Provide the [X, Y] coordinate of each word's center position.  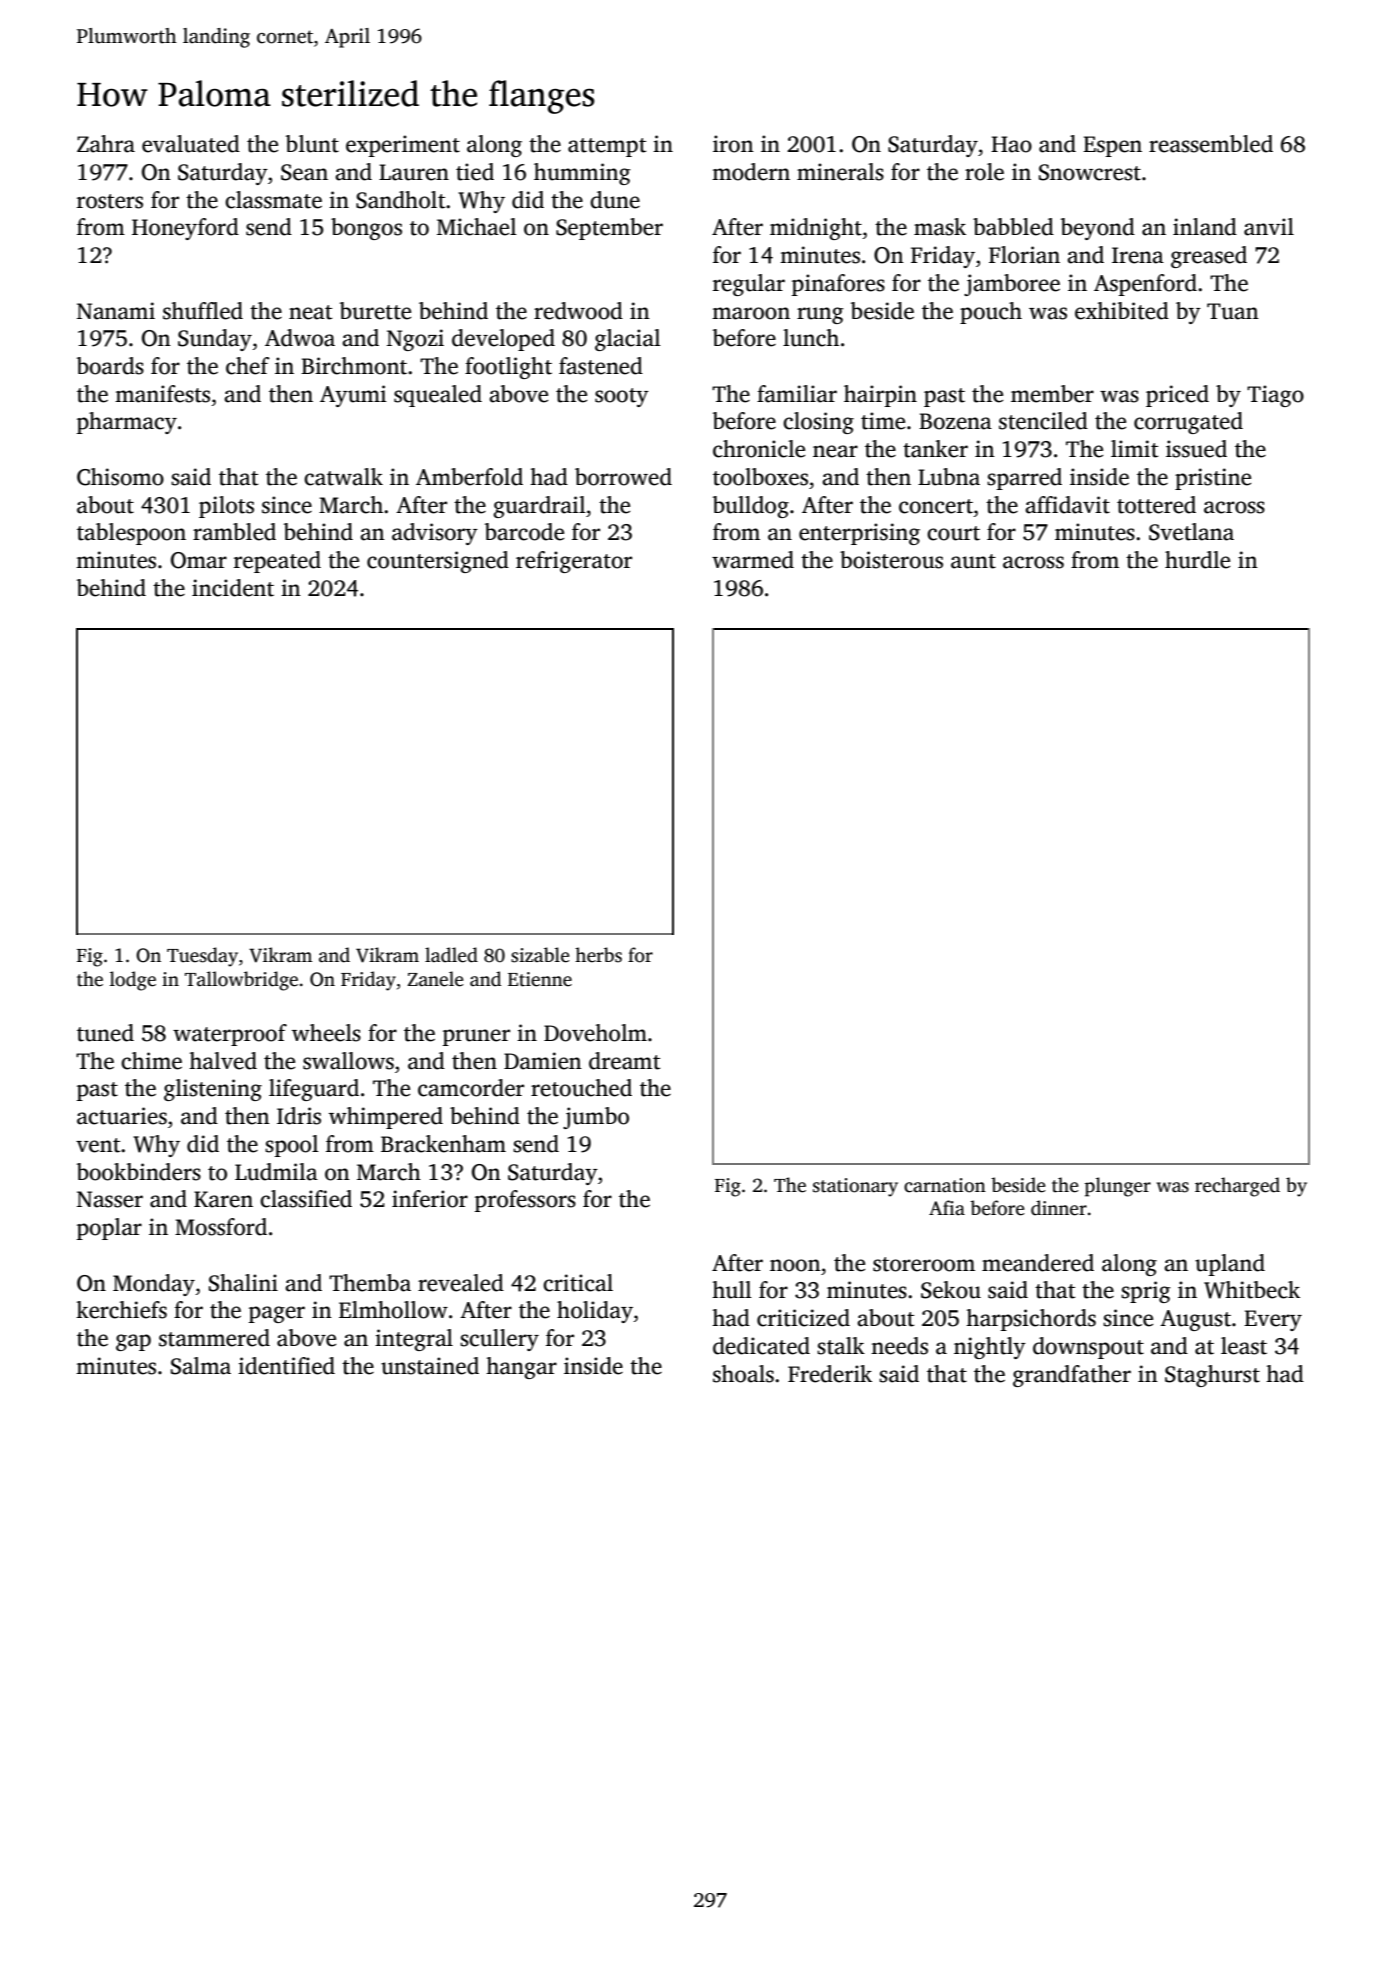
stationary [855, 1187]
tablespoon [131, 534]
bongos [366, 229]
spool [292, 1146]
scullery [499, 1340]
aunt [973, 561]
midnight [816, 229]
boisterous [891, 560]
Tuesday [202, 957]
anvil [1269, 227]
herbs [598, 955]
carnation [945, 1185]
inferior [430, 1199]
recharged [1237, 1187]
